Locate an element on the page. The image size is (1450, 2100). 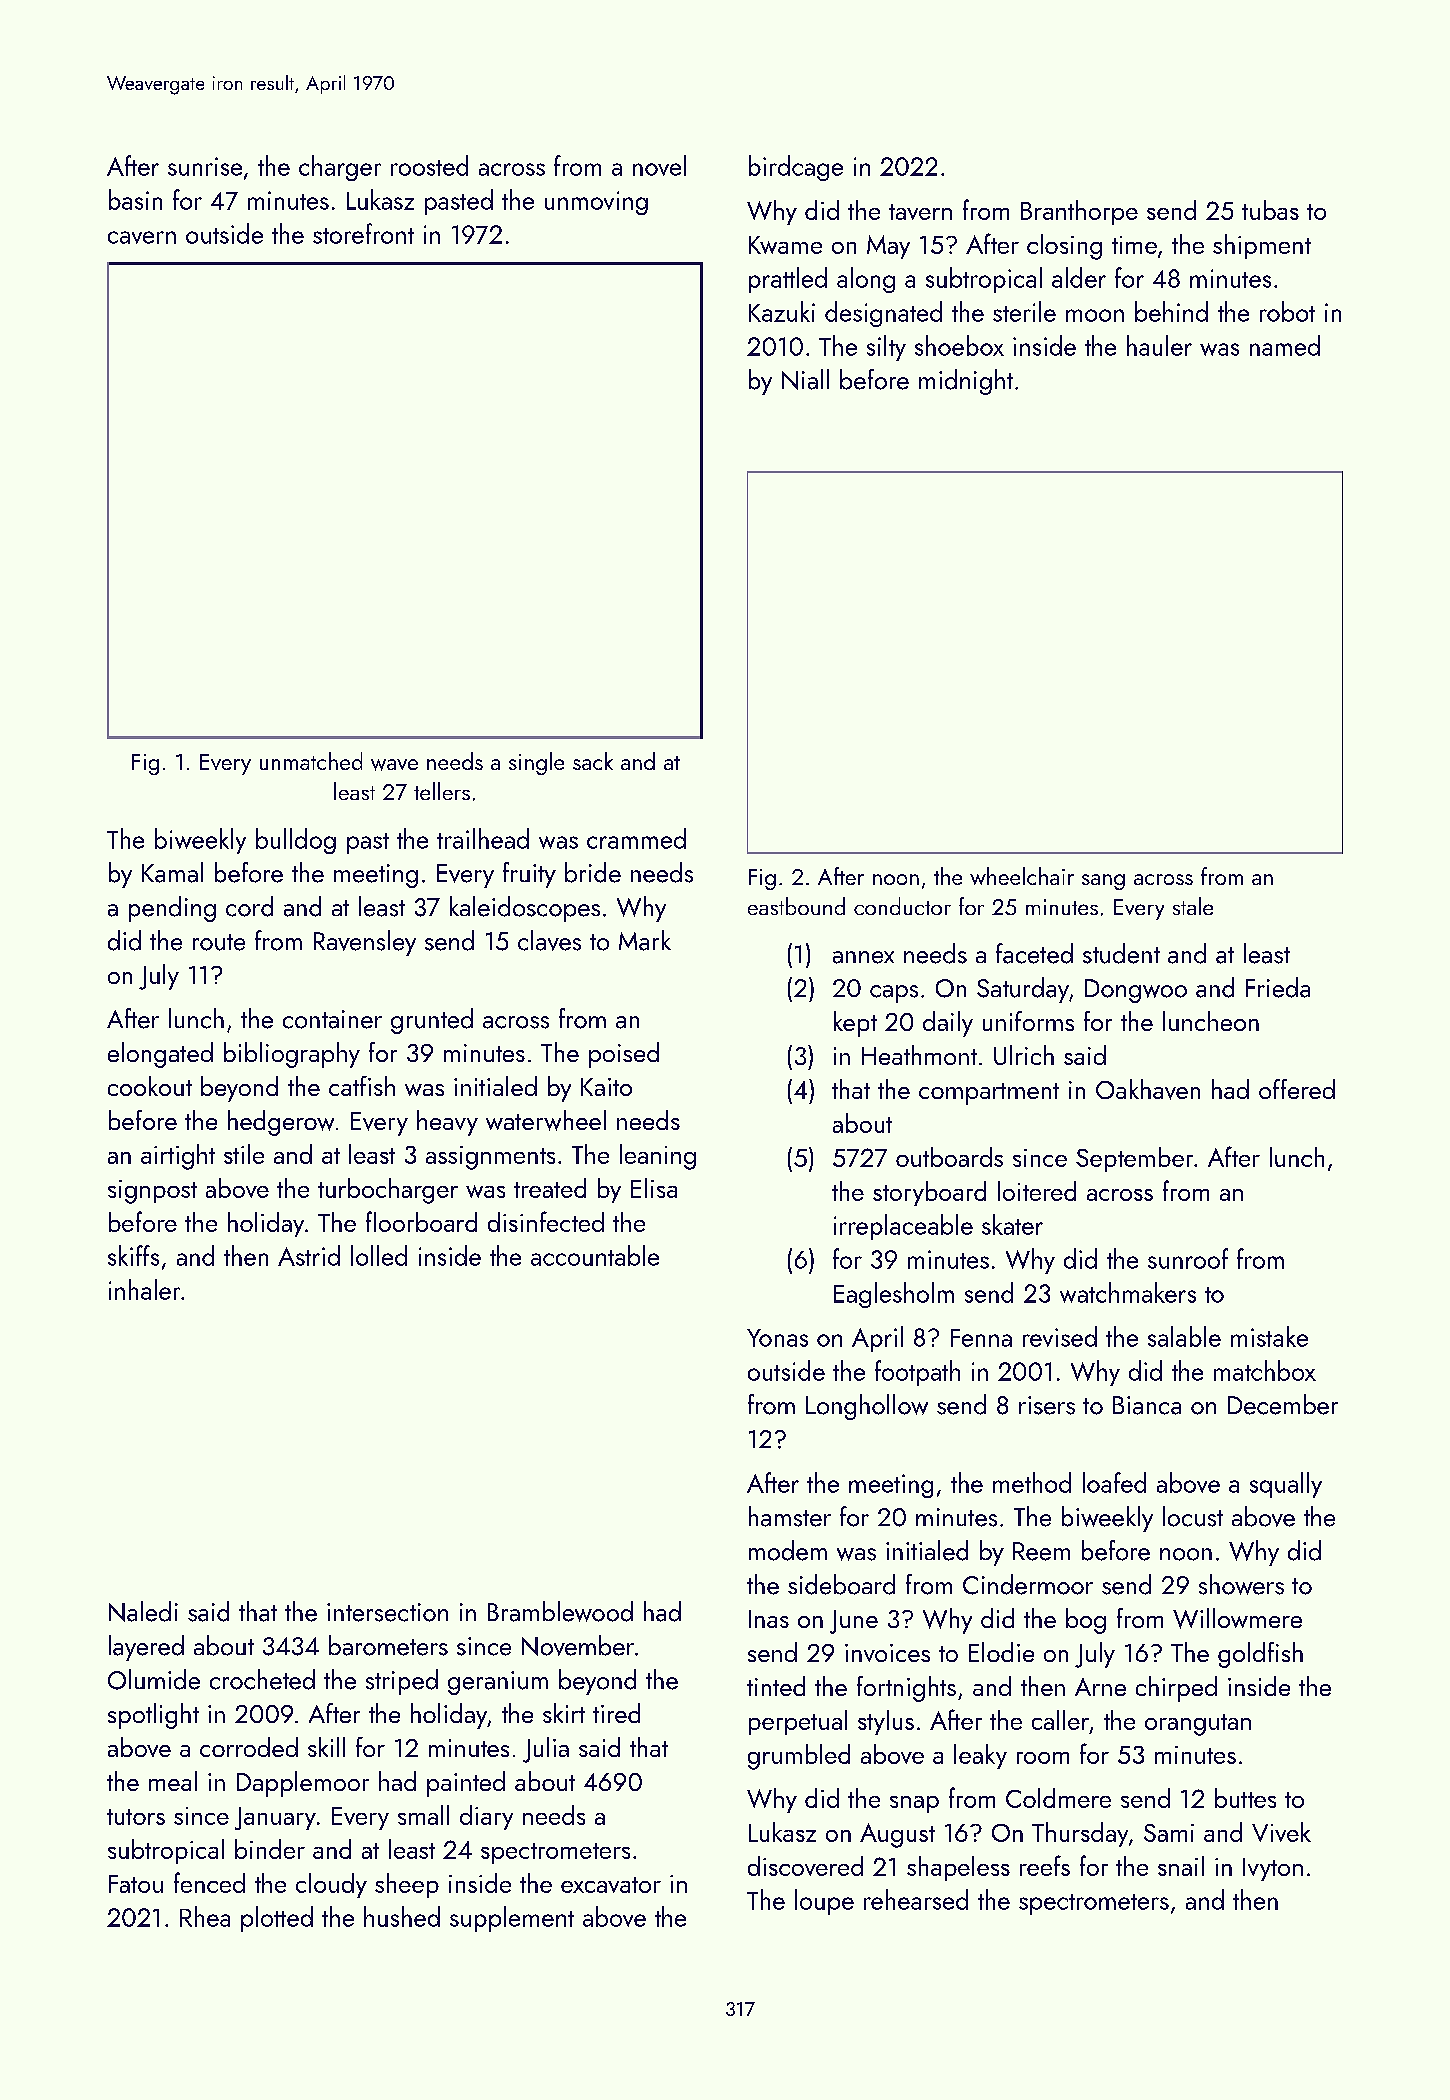
crammed is located at coordinates (636, 838).
